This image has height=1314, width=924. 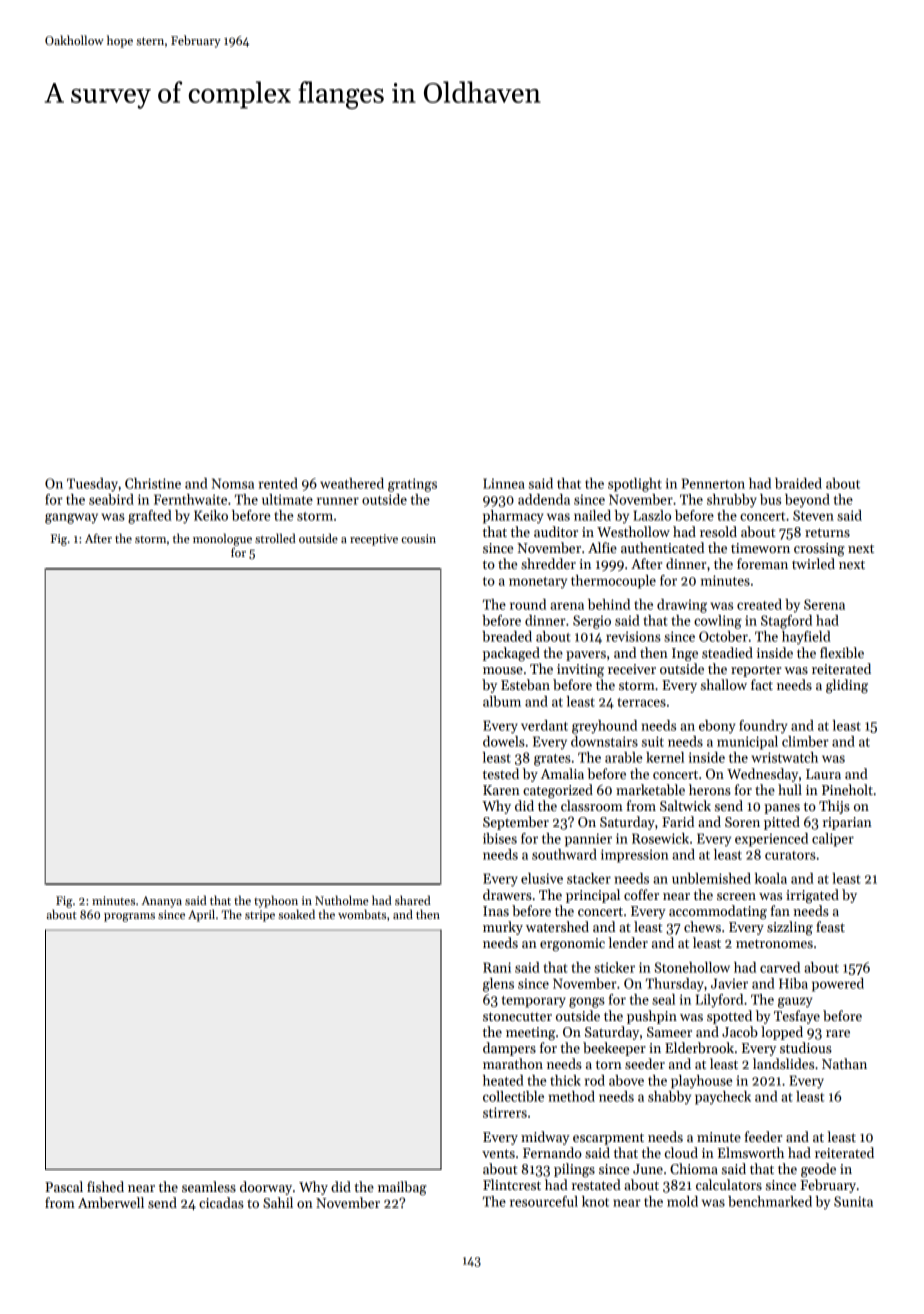 I want to click on round, so click(x=528, y=604).
